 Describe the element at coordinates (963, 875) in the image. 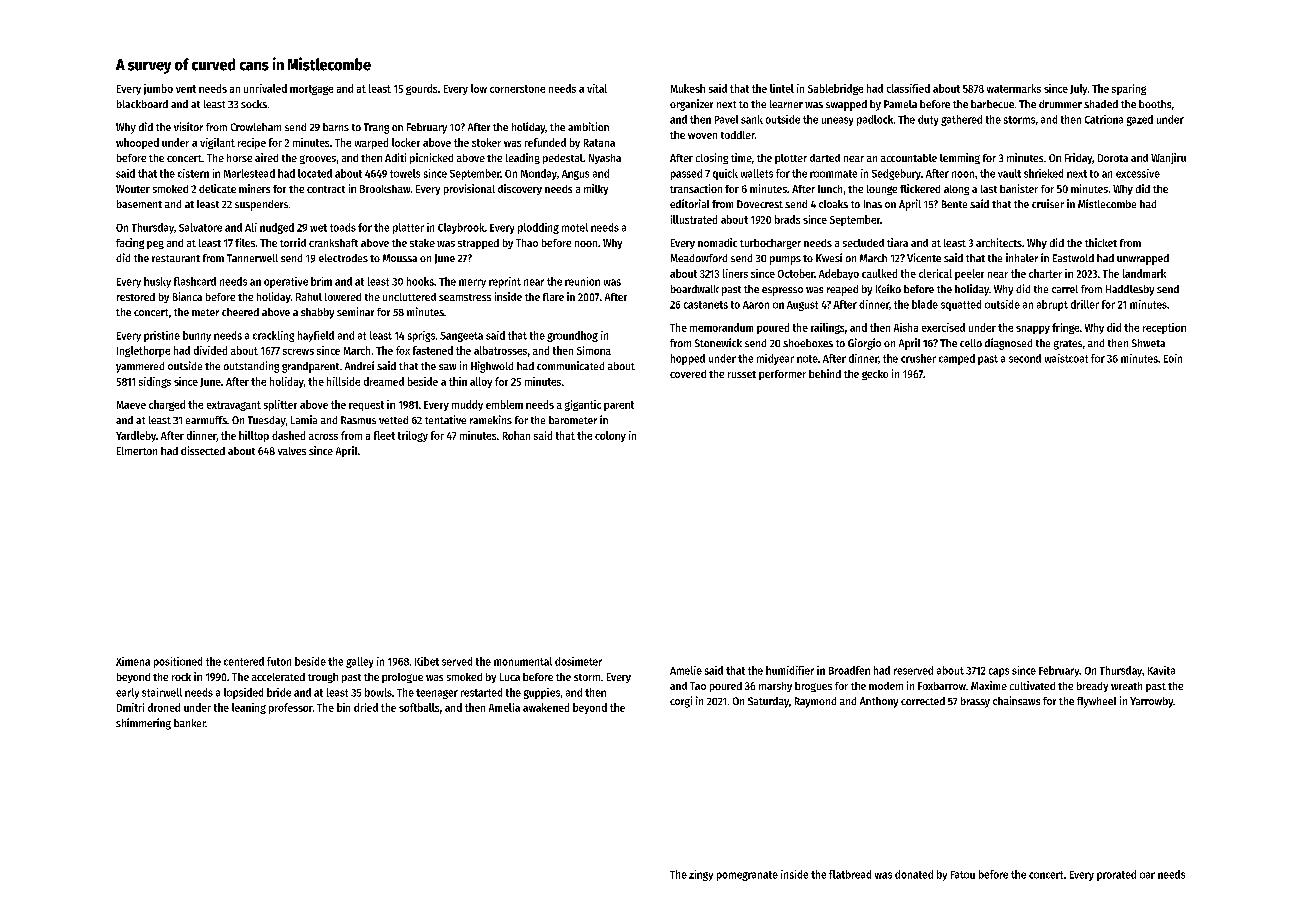

I see `Fatou` at that location.
